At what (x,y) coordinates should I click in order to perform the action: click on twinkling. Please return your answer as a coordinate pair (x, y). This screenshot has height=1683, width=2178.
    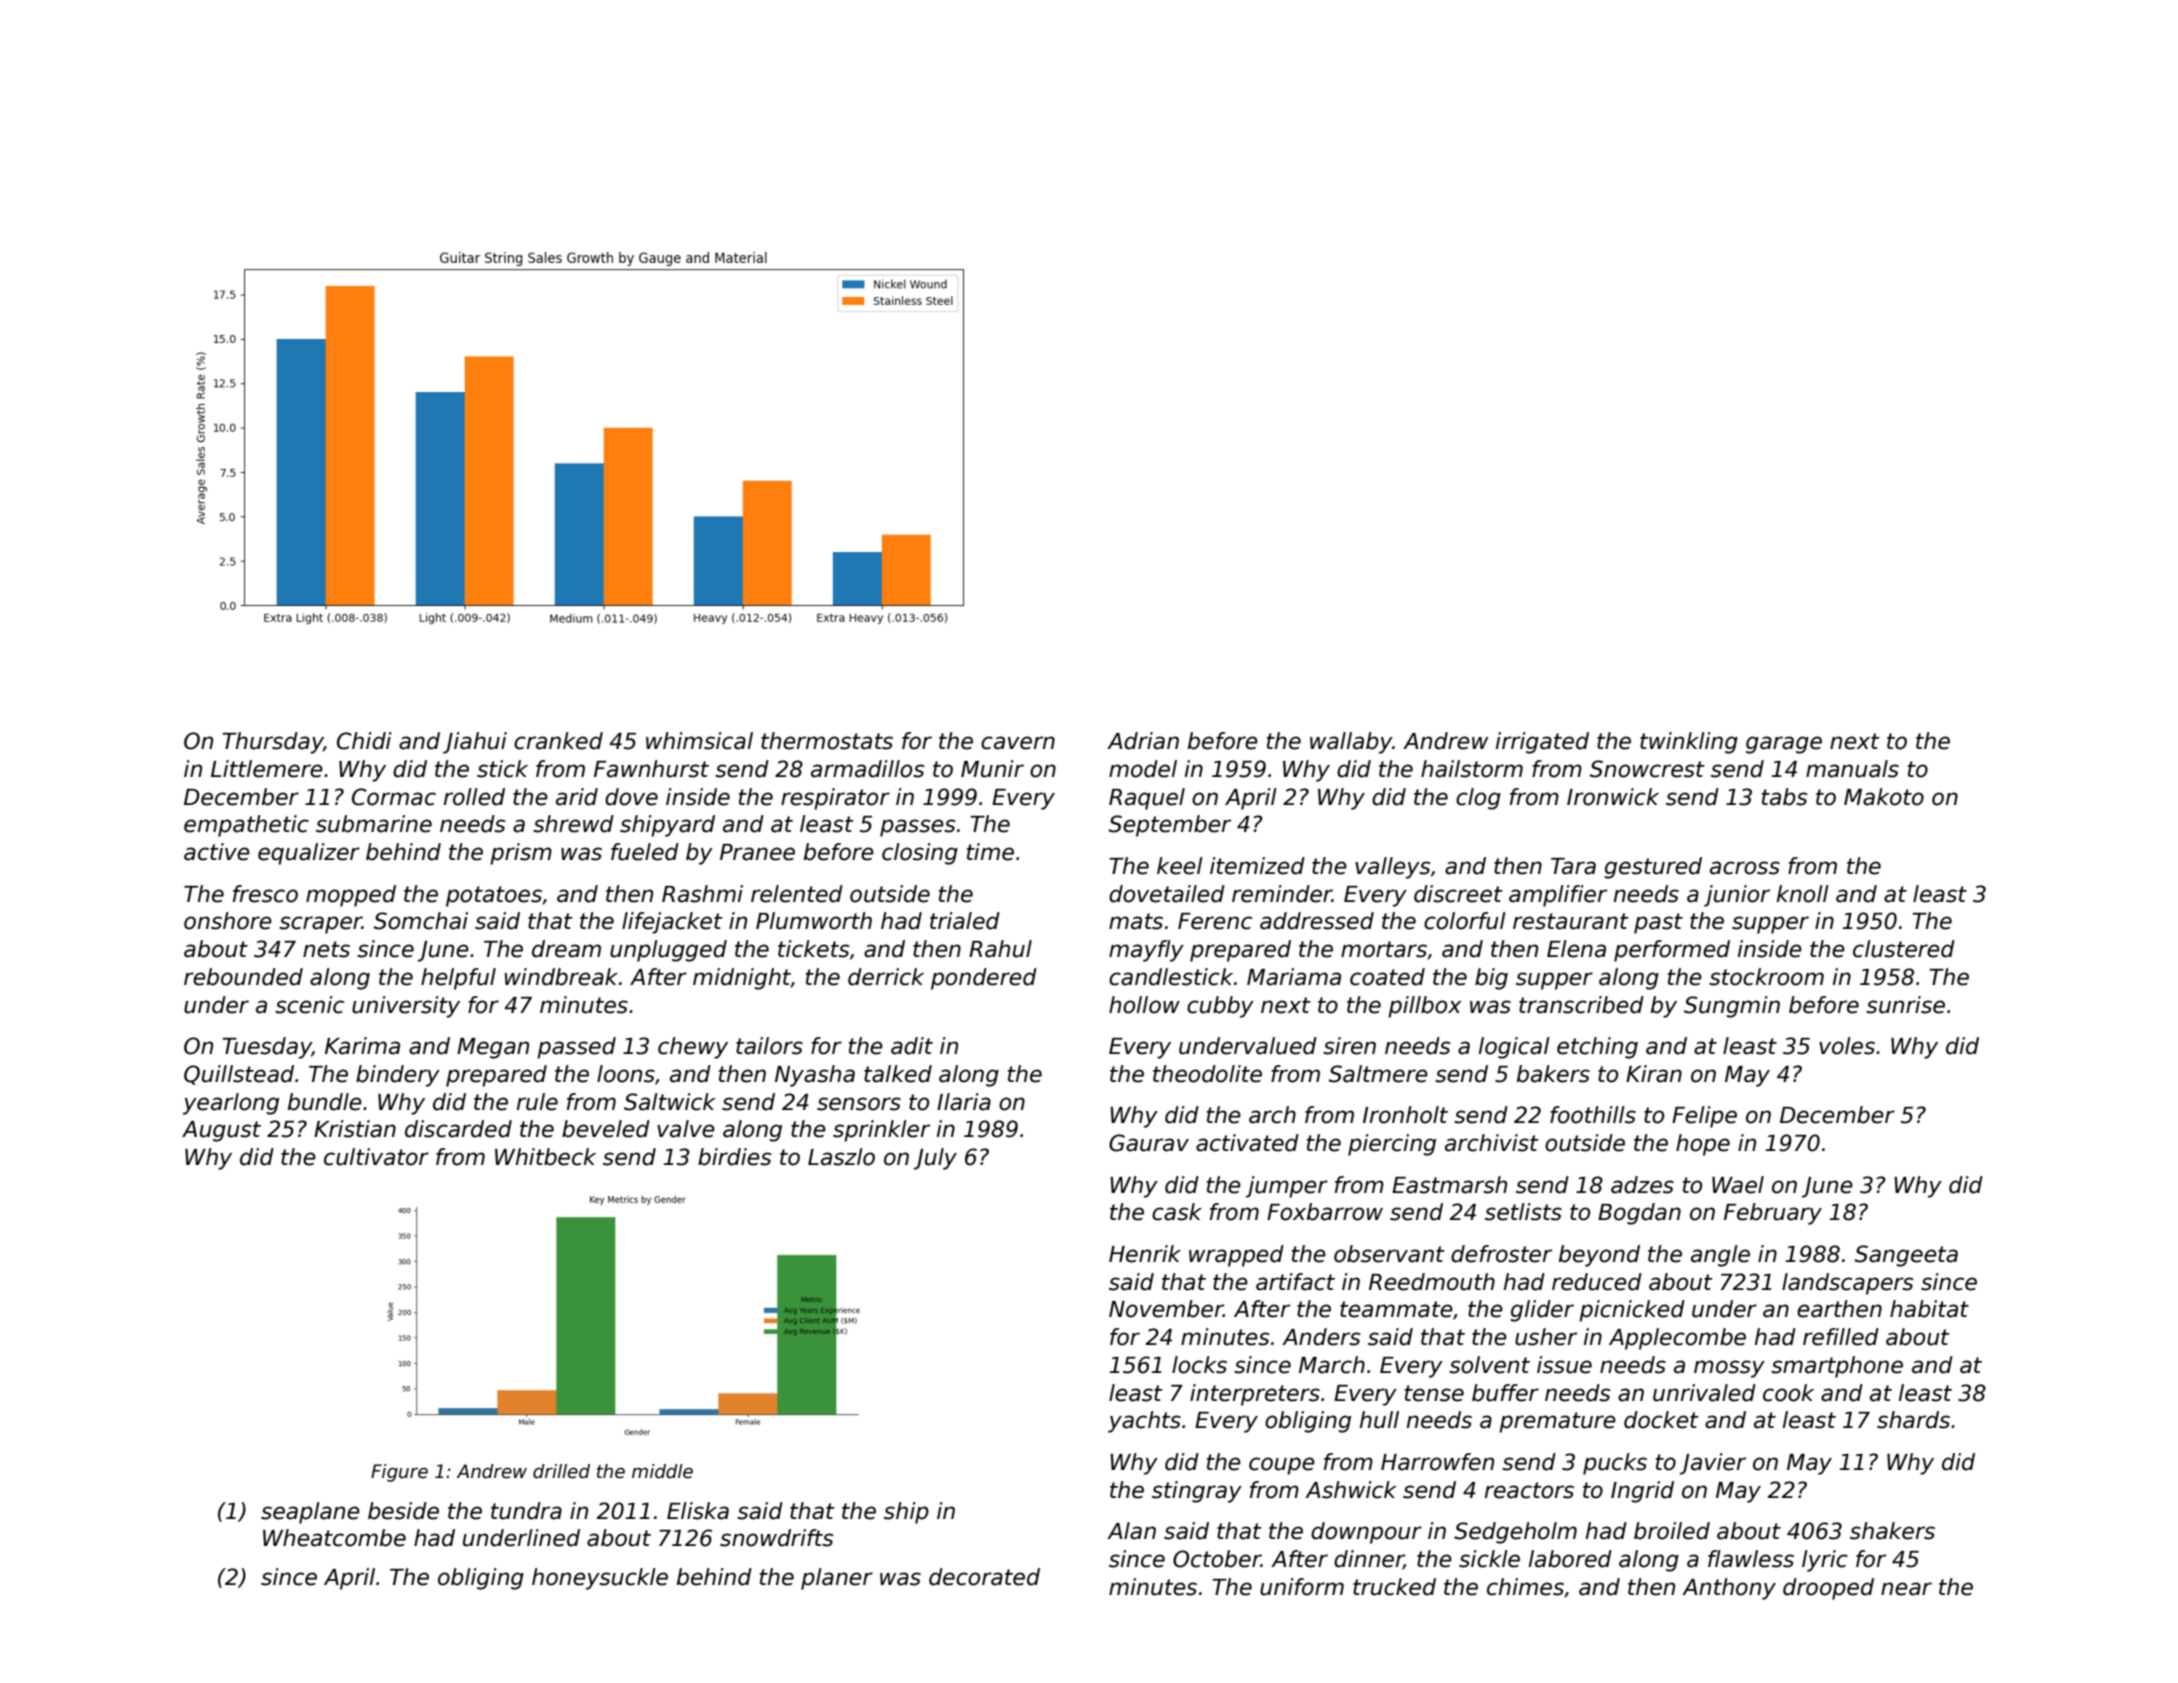
    Looking at the image, I should click on (1689, 743).
